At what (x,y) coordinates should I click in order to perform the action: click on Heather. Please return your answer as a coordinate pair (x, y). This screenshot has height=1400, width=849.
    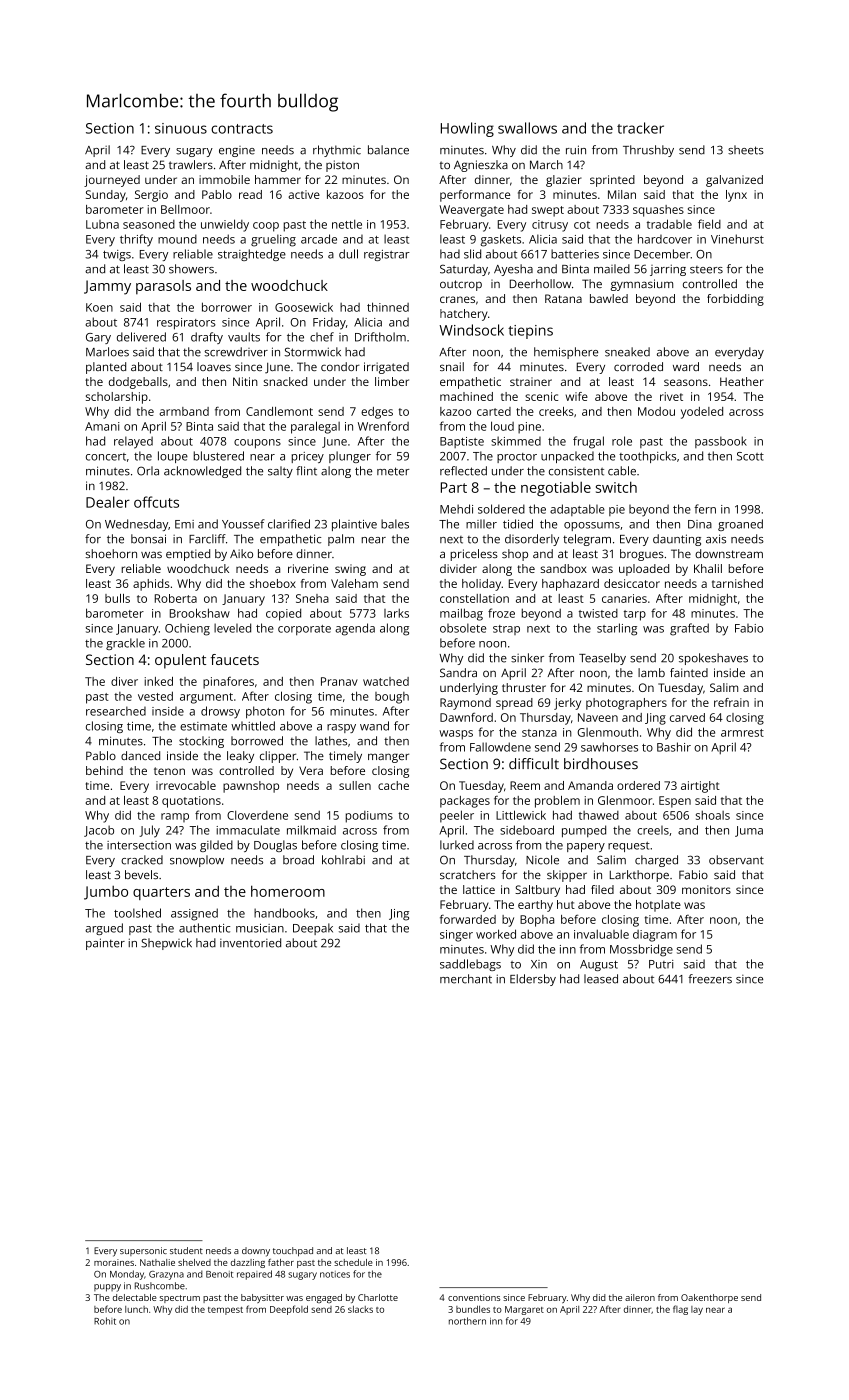
    Looking at the image, I should click on (742, 381).
